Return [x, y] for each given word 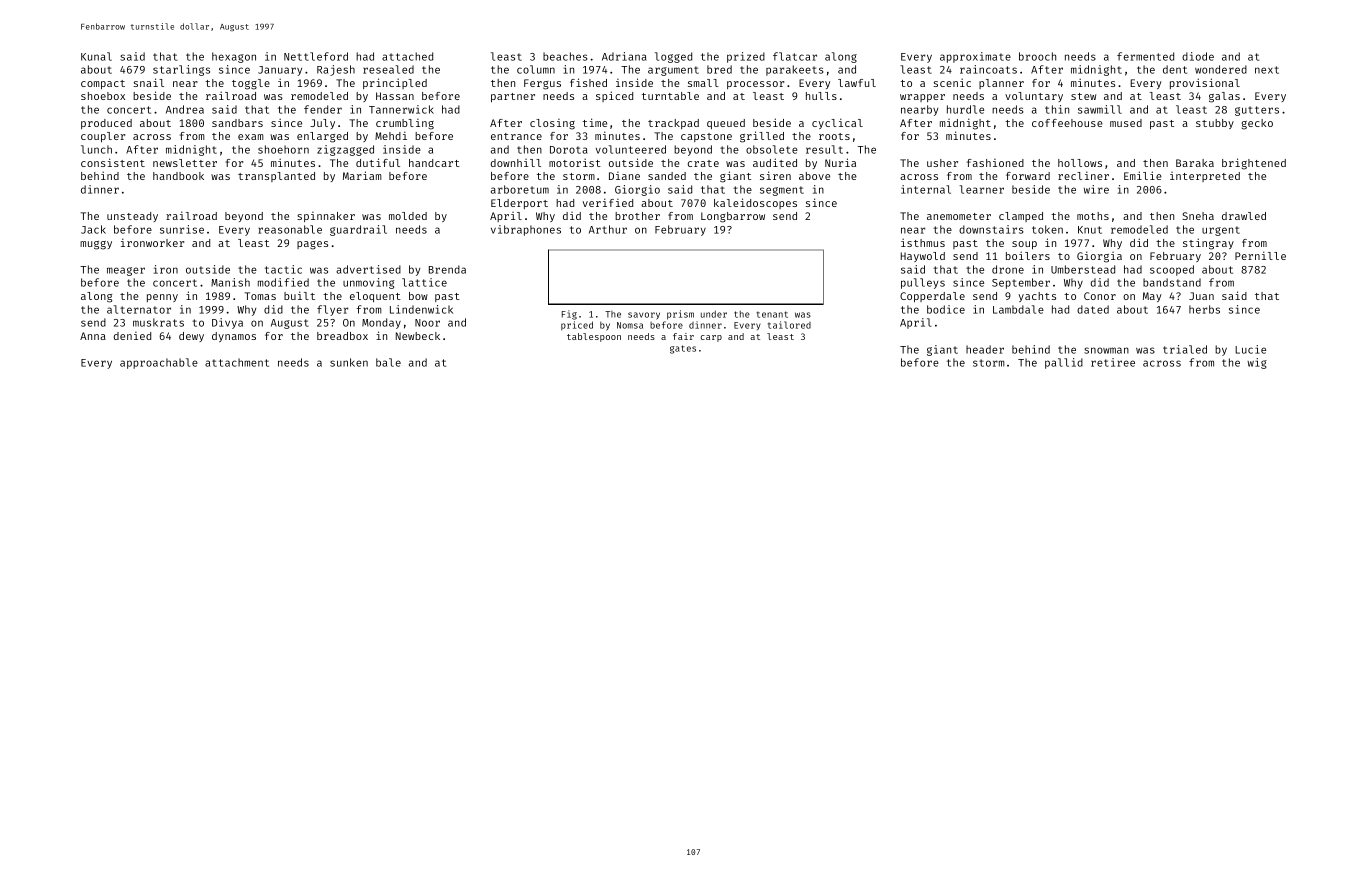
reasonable [290, 229]
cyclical [837, 123]
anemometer [959, 216]
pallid [1064, 363]
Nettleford [316, 56]
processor [755, 85]
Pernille [1260, 255]
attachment [237, 362]
